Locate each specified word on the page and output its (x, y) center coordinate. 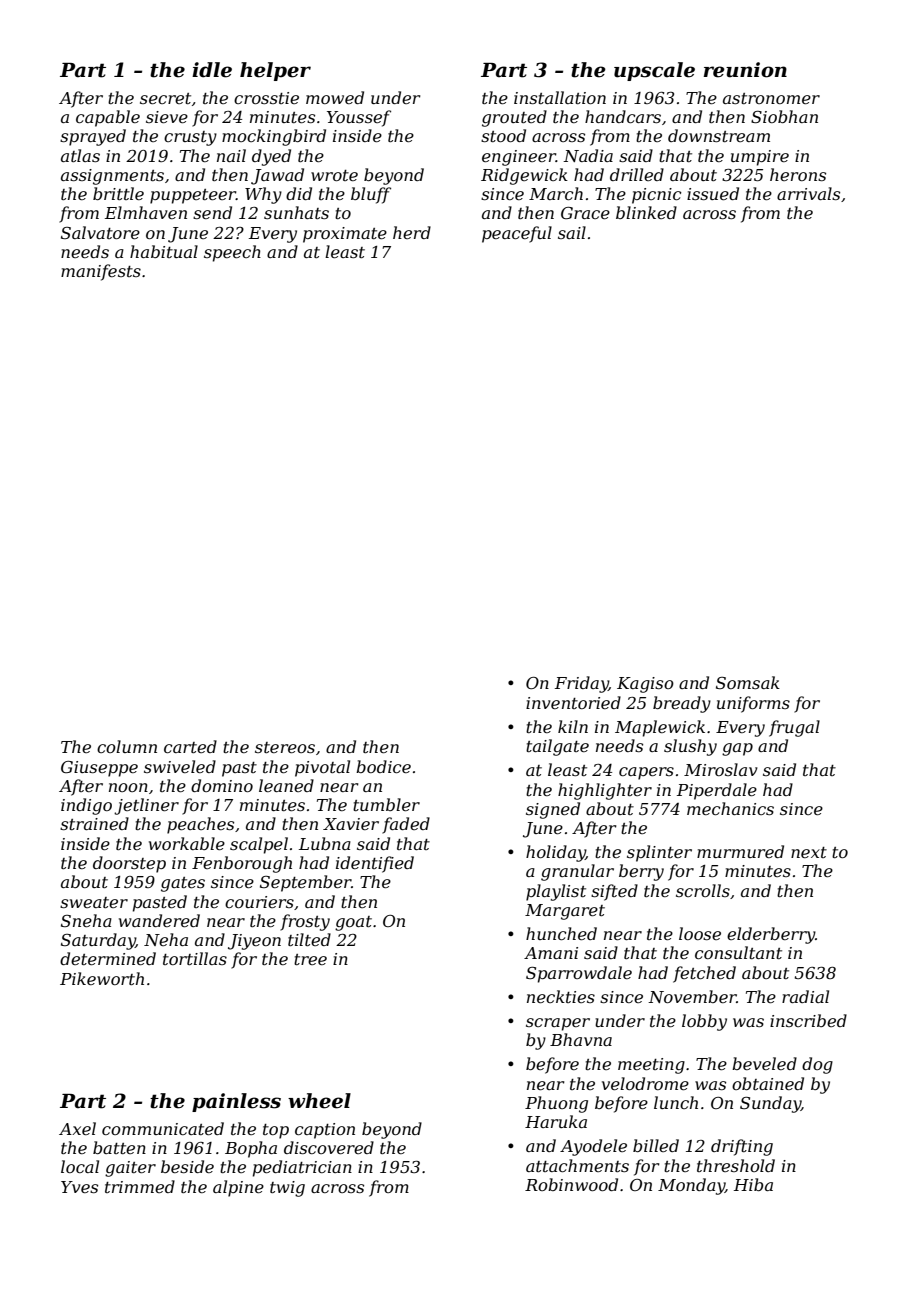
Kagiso (645, 685)
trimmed (140, 1186)
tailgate (557, 747)
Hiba (753, 1184)
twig (287, 1189)
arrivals (808, 193)
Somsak (748, 682)
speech (232, 253)
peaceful (517, 234)
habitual (164, 251)
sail (572, 232)
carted (190, 746)
